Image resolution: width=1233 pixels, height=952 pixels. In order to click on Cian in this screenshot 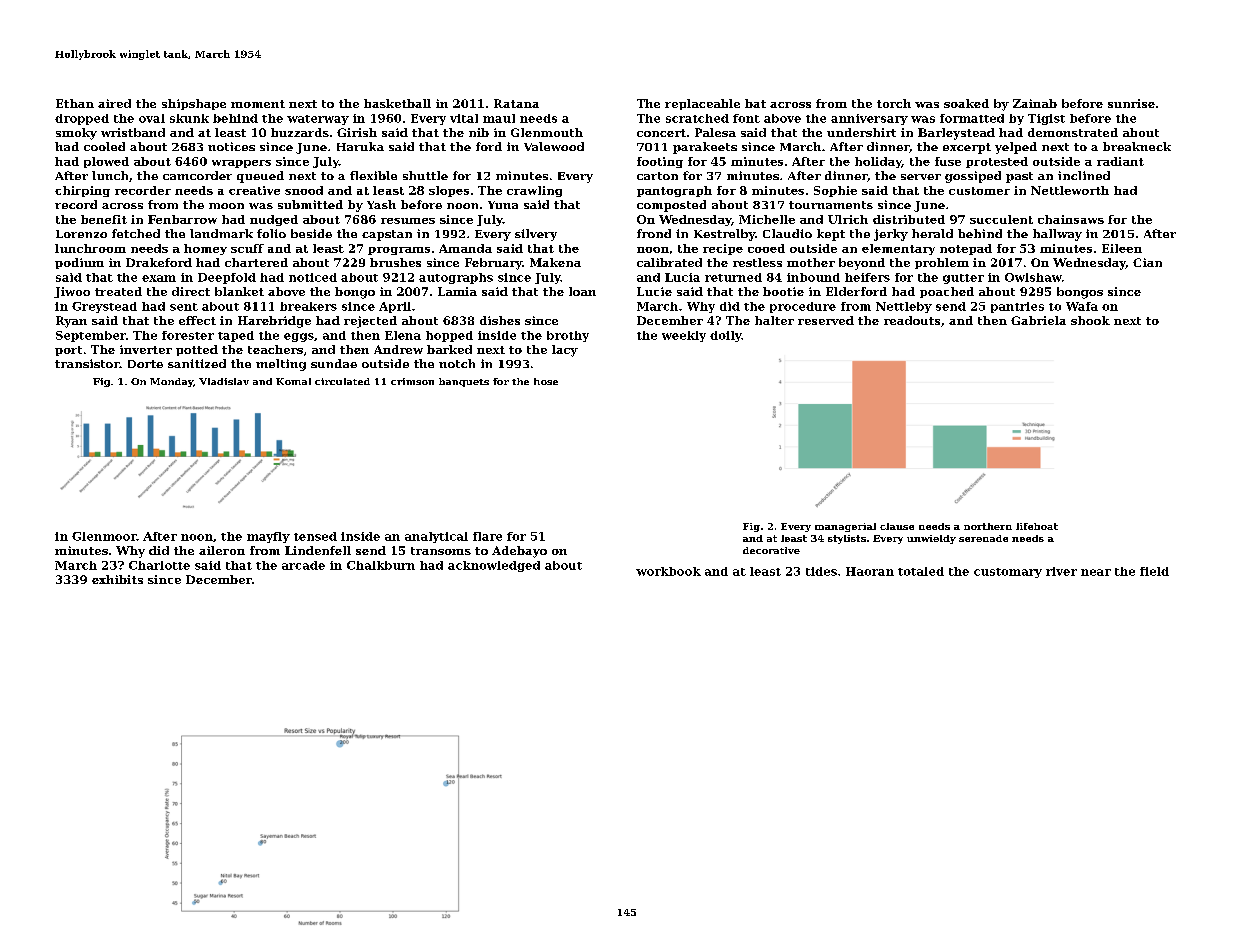, I will do `click(1147, 262)`.
